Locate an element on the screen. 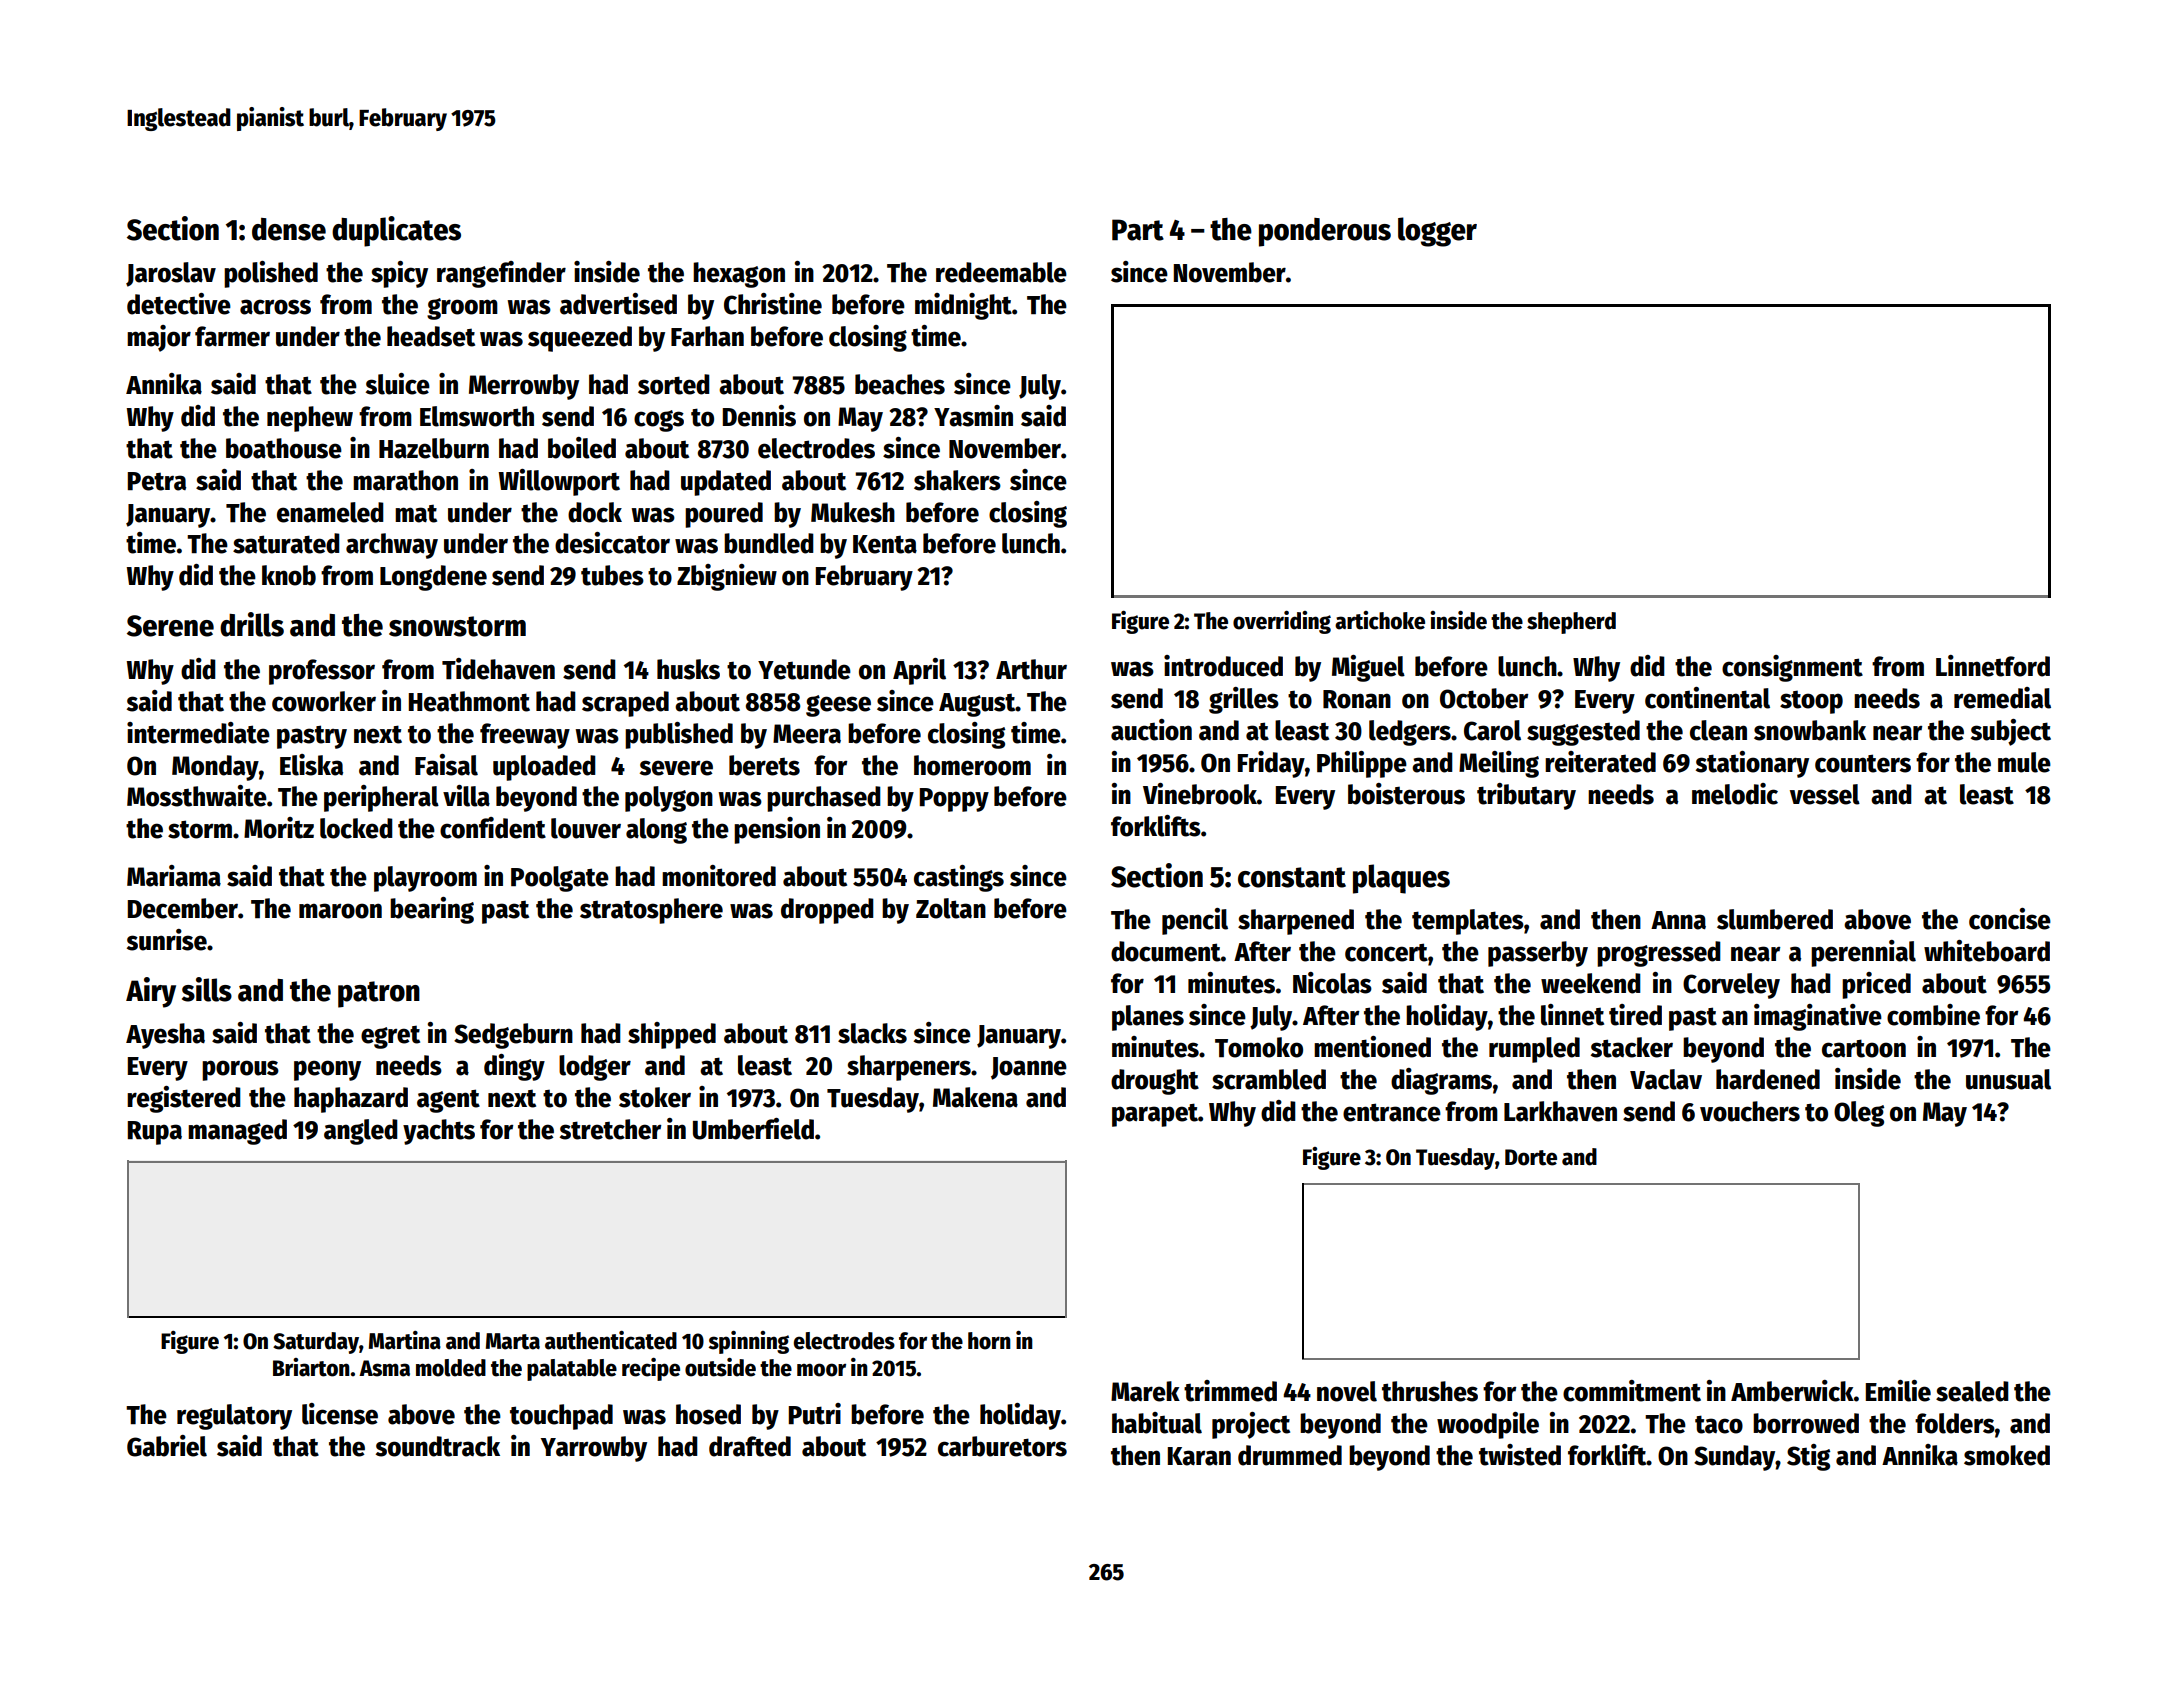 This screenshot has width=2178, height=1683. professor is located at coordinates (322, 672).
